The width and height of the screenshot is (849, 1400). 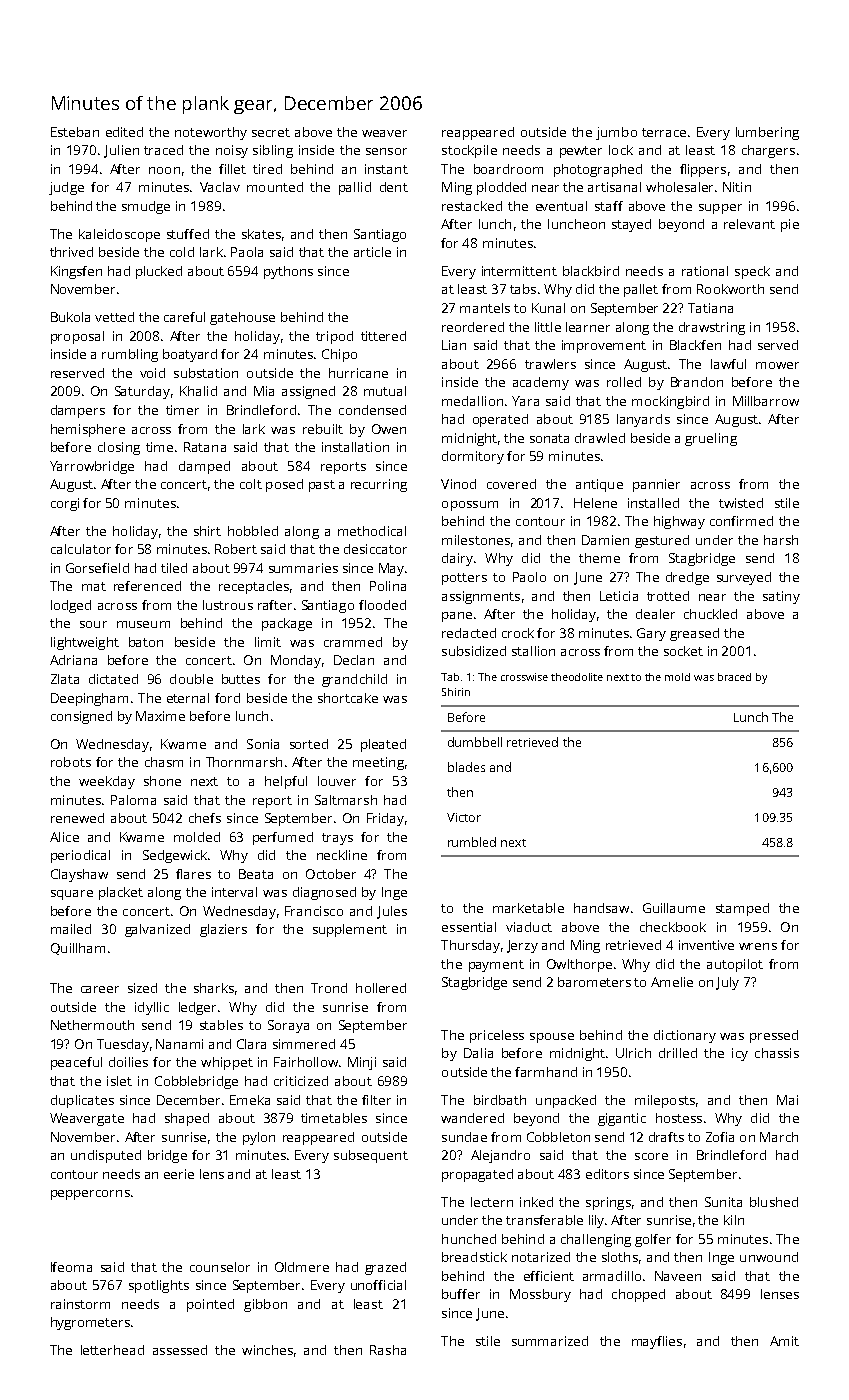 What do you see at coordinates (211, 133) in the screenshot?
I see `noteworthy` at bounding box center [211, 133].
